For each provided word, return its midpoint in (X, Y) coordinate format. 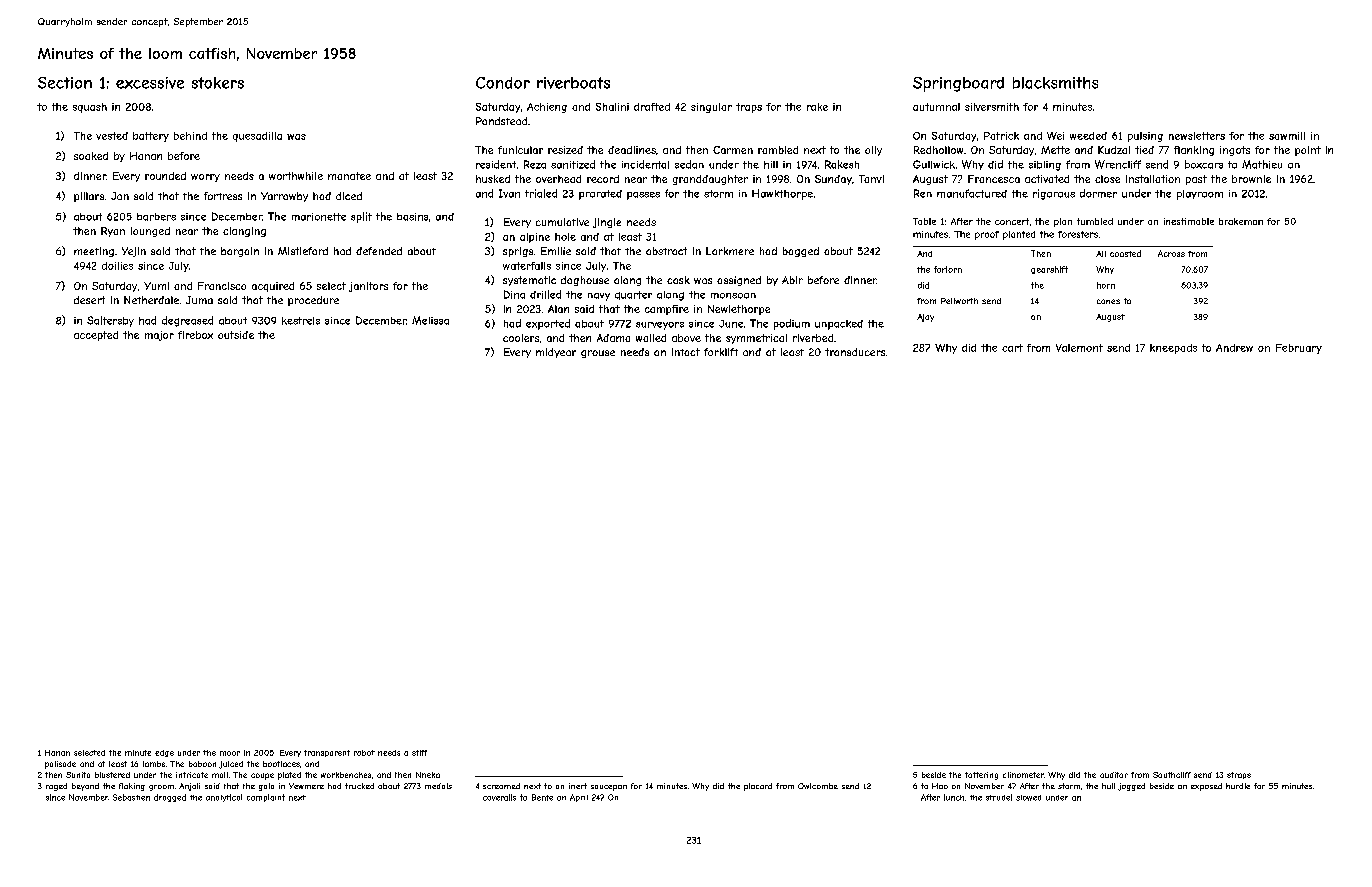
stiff (419, 753)
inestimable (1189, 221)
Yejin (134, 252)
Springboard (958, 84)
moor (230, 753)
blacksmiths (1055, 83)
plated (289, 776)
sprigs (518, 252)
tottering (981, 776)
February (1299, 349)
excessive (150, 83)
